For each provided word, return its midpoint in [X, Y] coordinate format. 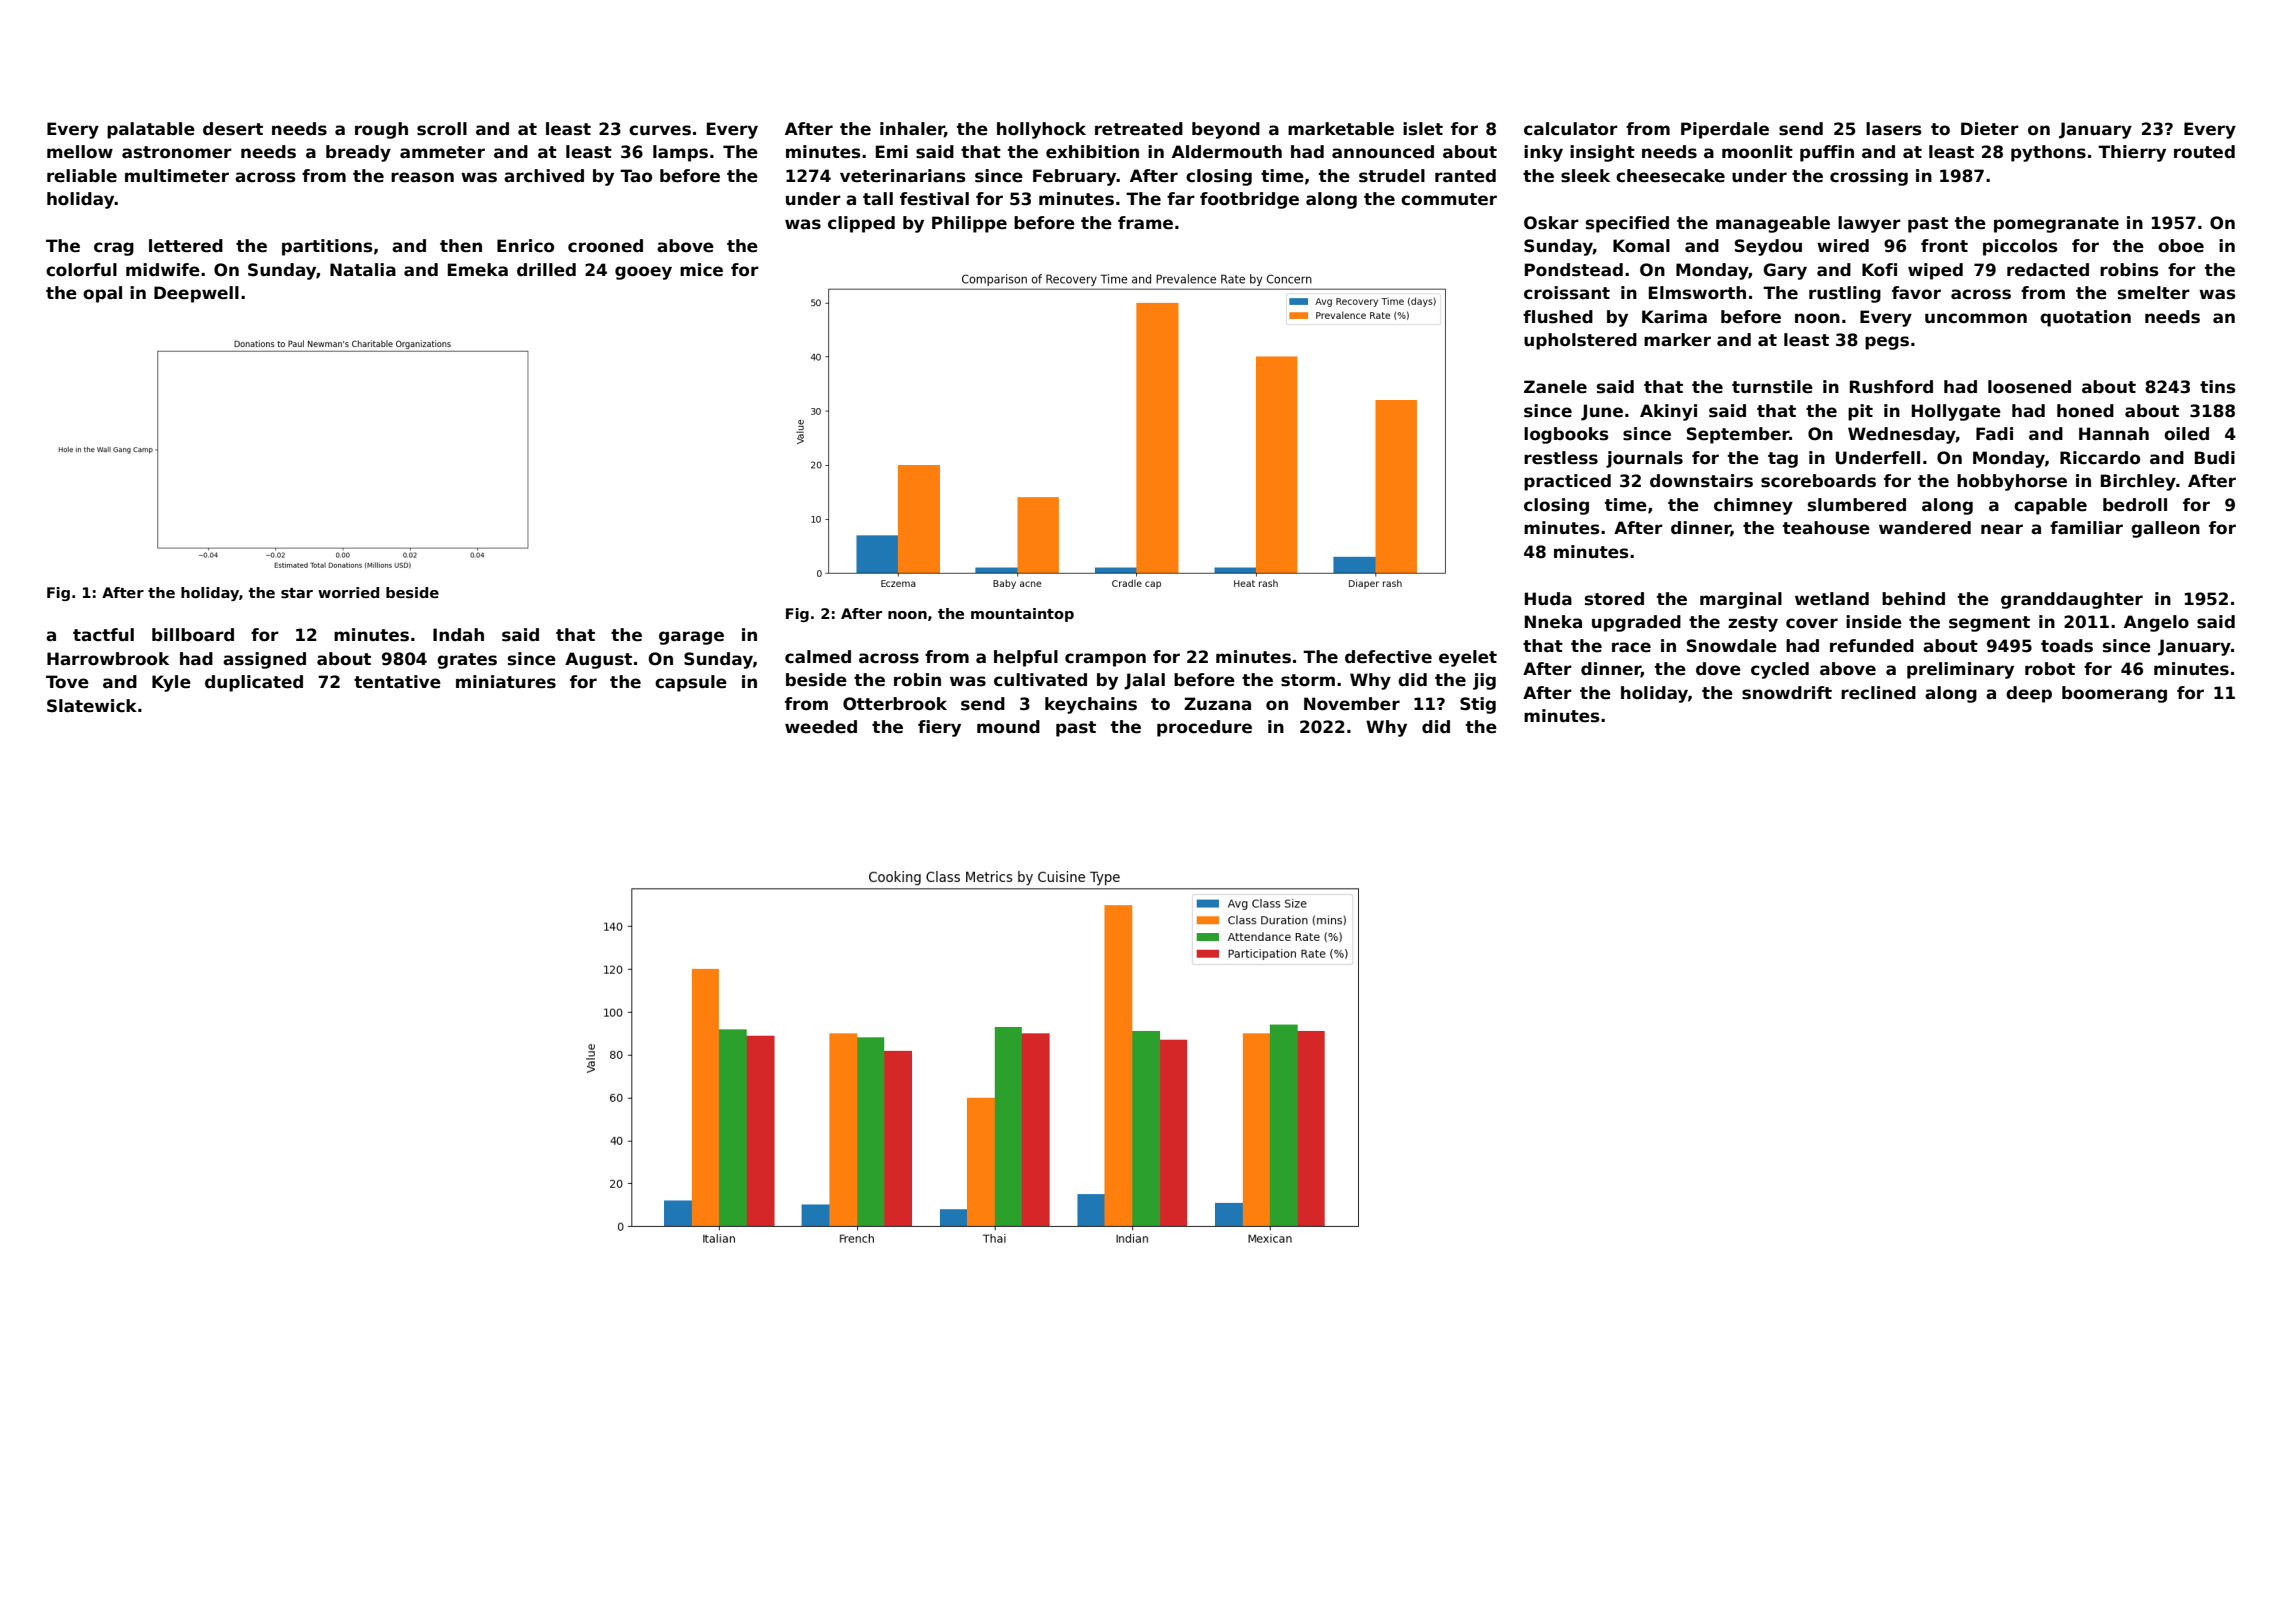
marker [1677, 340]
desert [233, 129]
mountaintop [1022, 615]
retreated [1139, 129]
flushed [1558, 317]
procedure [1204, 728]
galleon [2165, 529]
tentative [397, 682]
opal [102, 294]
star [297, 593]
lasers [1894, 129]
